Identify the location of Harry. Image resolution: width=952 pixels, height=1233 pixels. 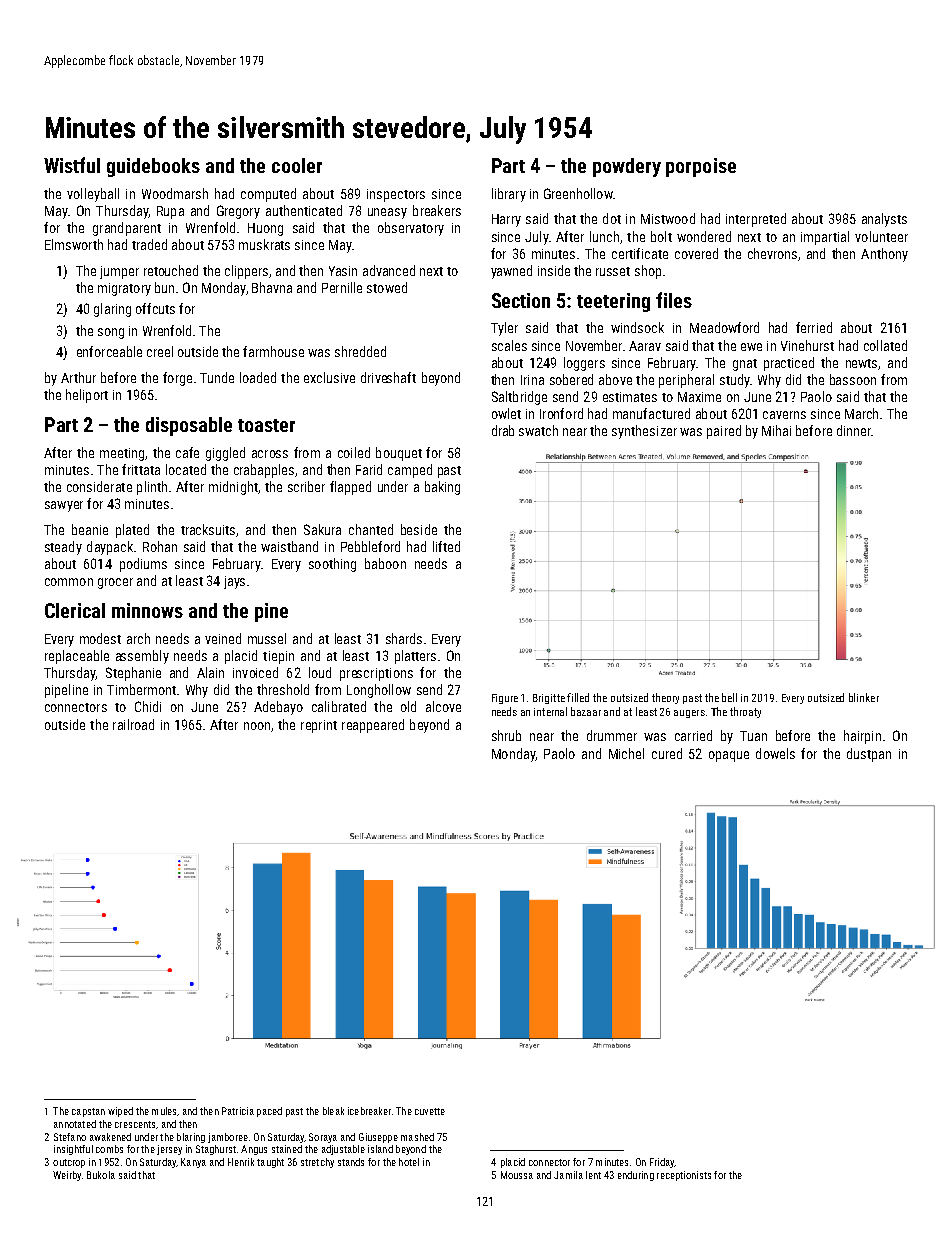
(506, 220).
